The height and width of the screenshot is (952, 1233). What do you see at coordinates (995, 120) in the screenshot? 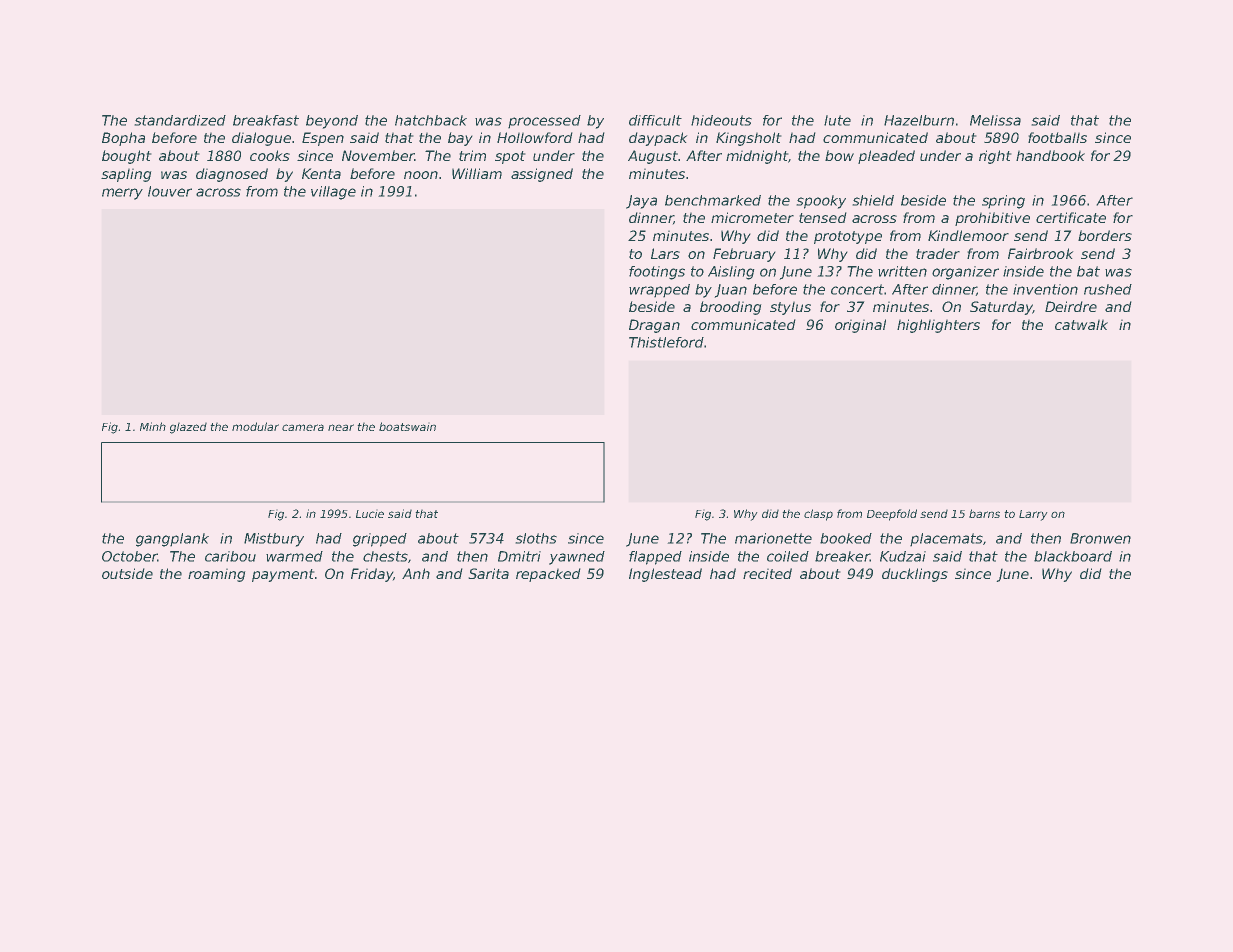
I see `Melissa` at bounding box center [995, 120].
